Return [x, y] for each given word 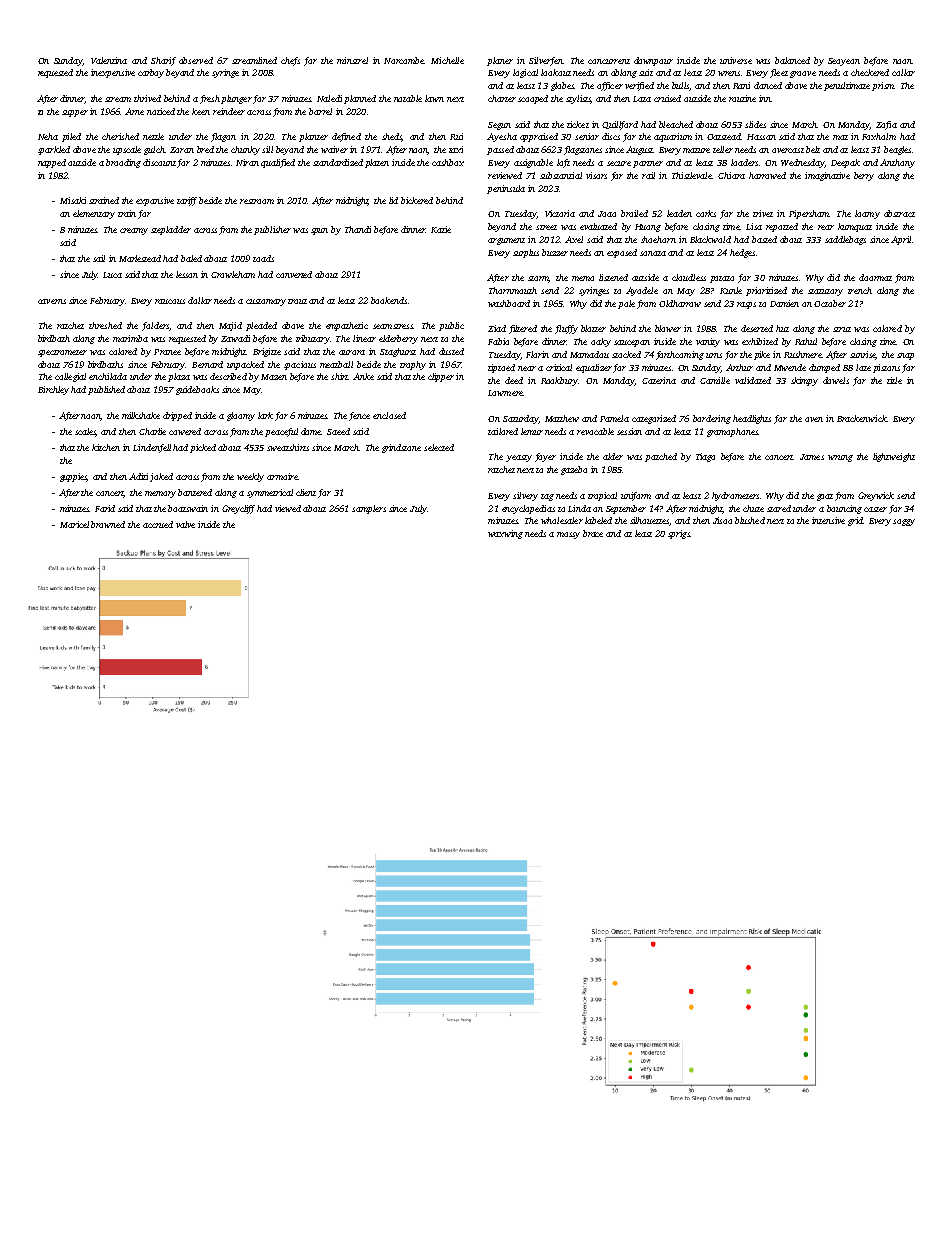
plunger [236, 99]
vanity [708, 342]
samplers [369, 509]
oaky [601, 342]
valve [185, 524]
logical [525, 73]
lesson [187, 274]
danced [768, 85]
